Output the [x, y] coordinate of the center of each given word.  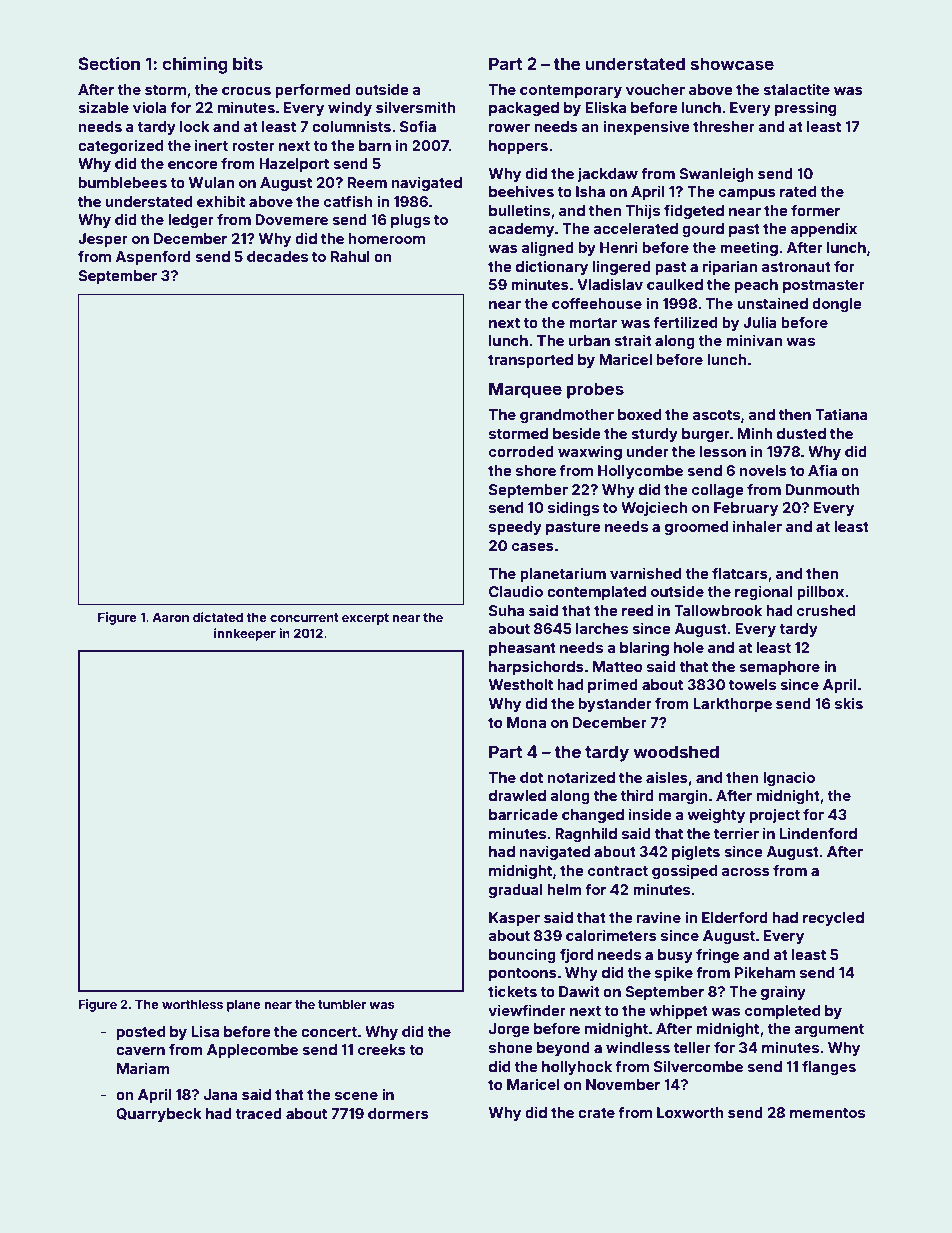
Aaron [170, 617]
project [775, 816]
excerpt [365, 619]
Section [109, 63]
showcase [732, 63]
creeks [382, 1049]
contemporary [571, 91]
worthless [192, 1004]
